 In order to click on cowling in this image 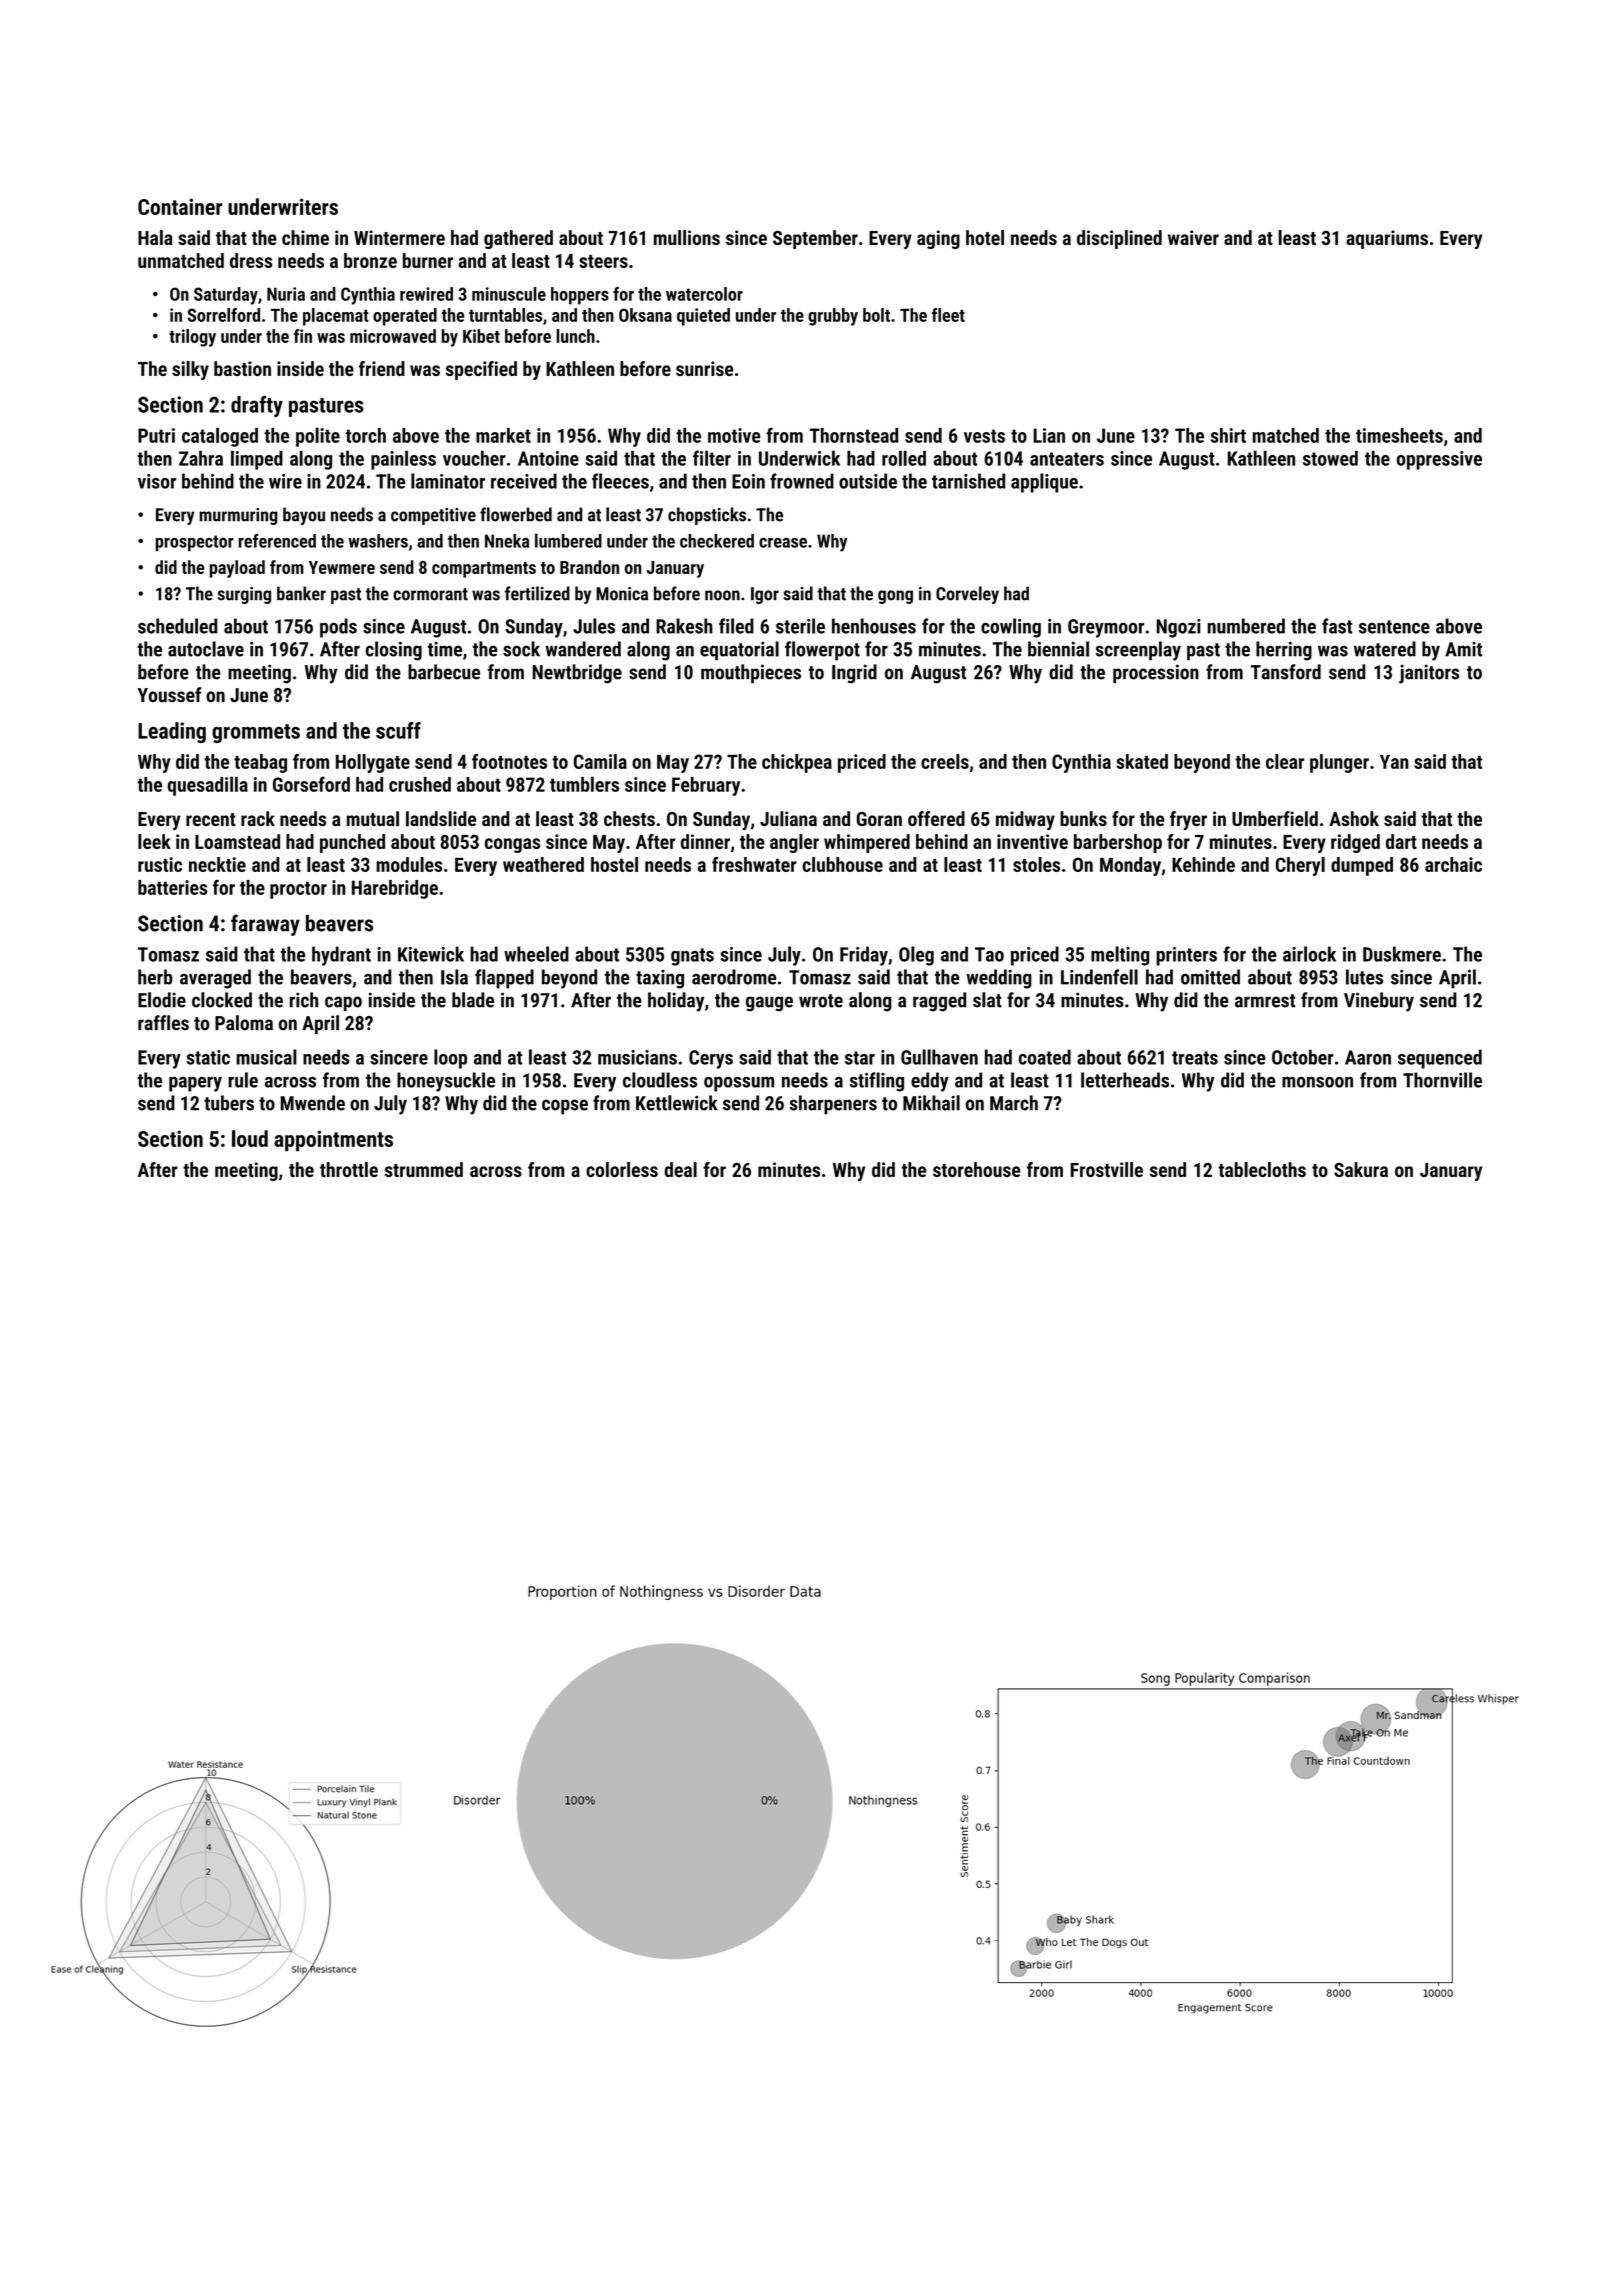, I will do `click(1011, 628)`.
